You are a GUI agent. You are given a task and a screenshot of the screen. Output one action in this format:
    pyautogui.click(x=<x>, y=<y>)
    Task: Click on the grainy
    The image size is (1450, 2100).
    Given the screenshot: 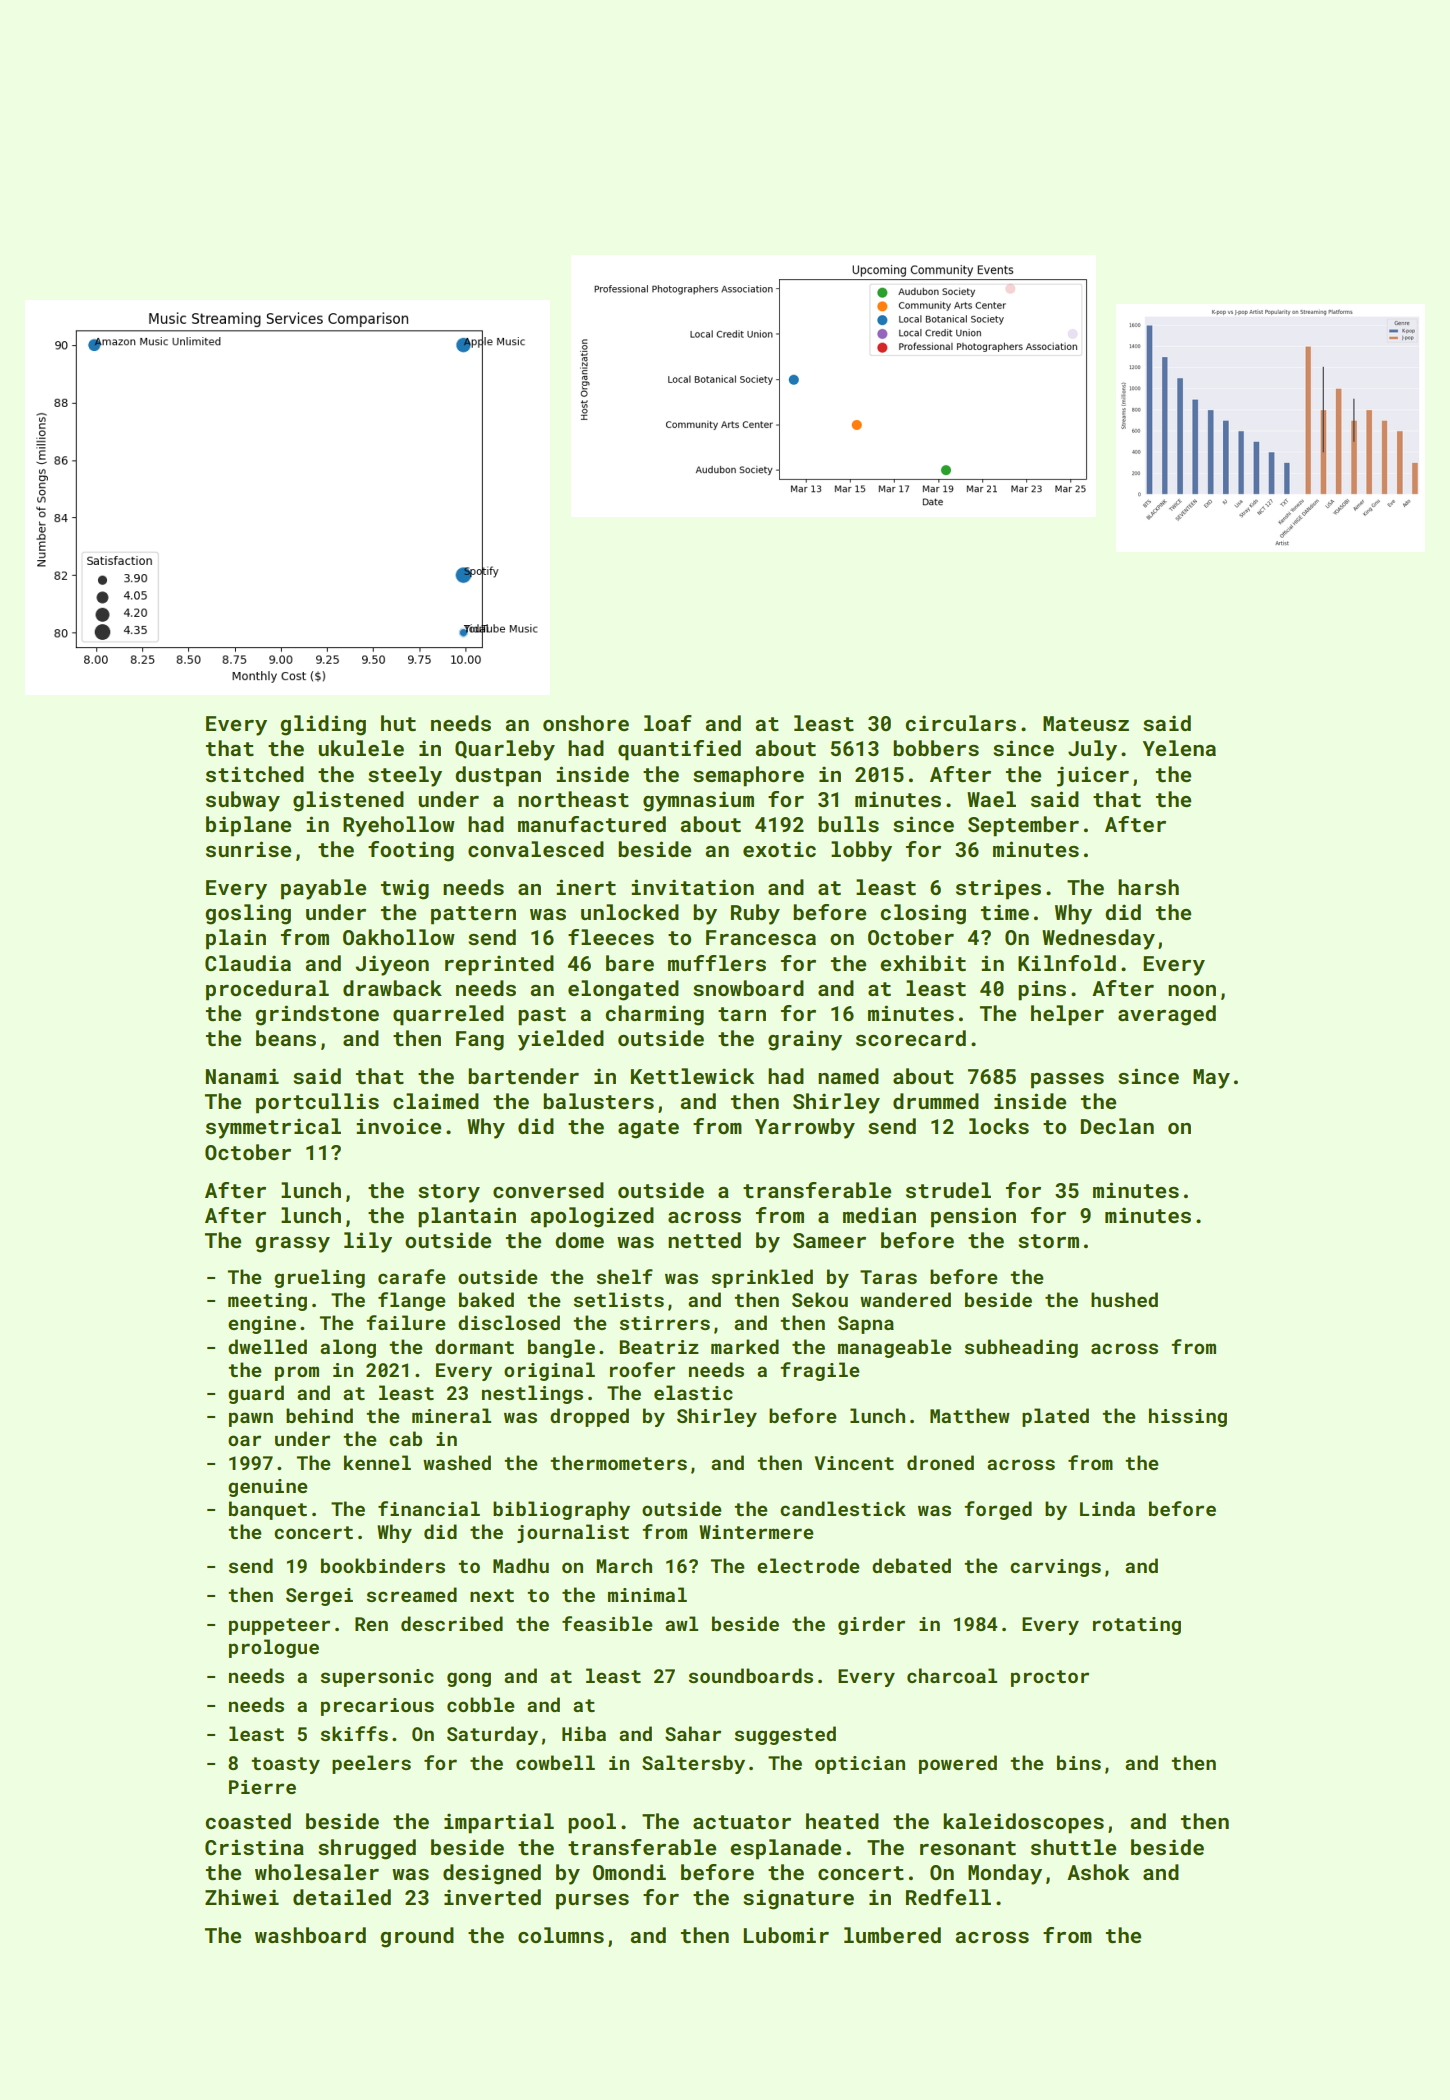 What is the action you would take?
    pyautogui.click(x=805, y=1040)
